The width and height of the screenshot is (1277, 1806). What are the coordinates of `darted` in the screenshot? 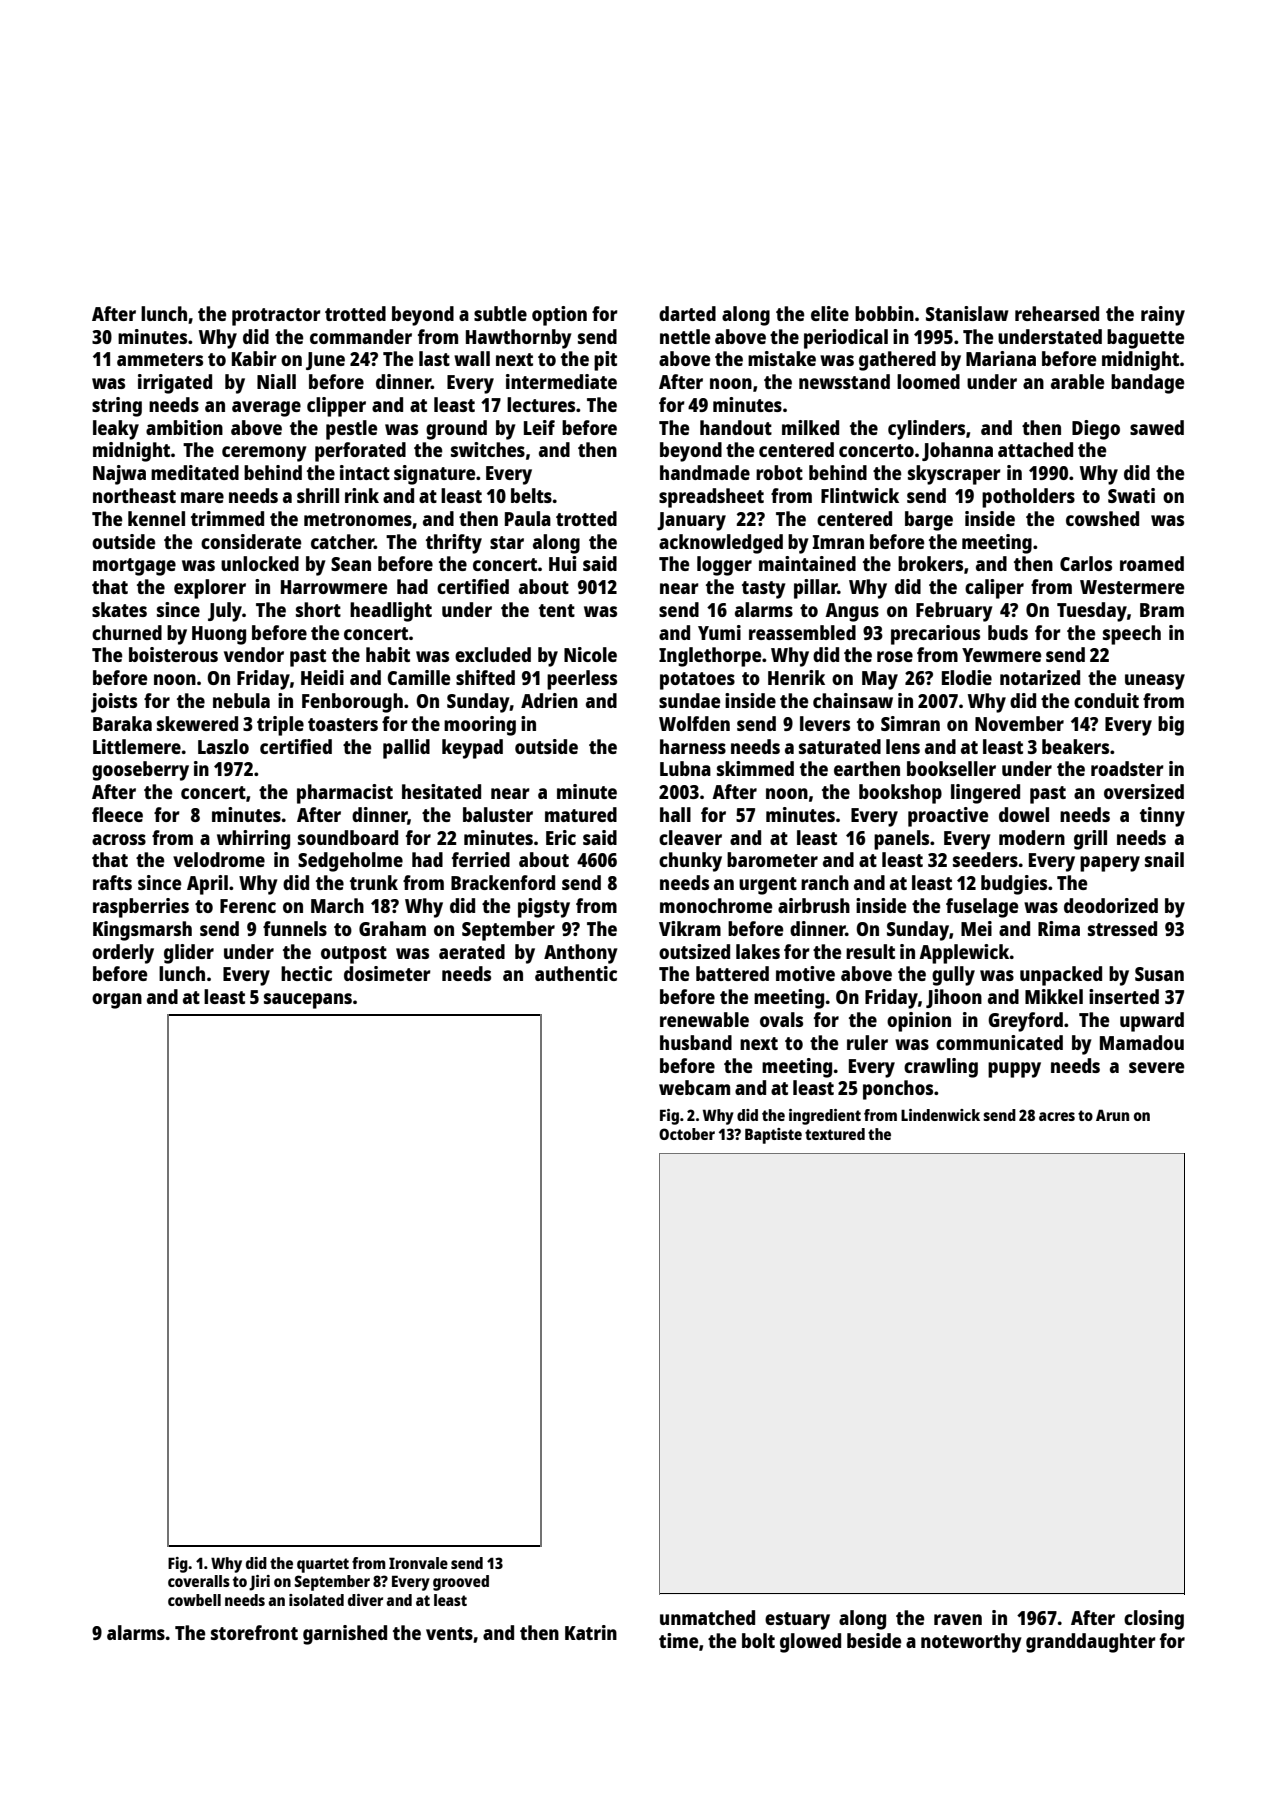 It's located at (687, 313).
